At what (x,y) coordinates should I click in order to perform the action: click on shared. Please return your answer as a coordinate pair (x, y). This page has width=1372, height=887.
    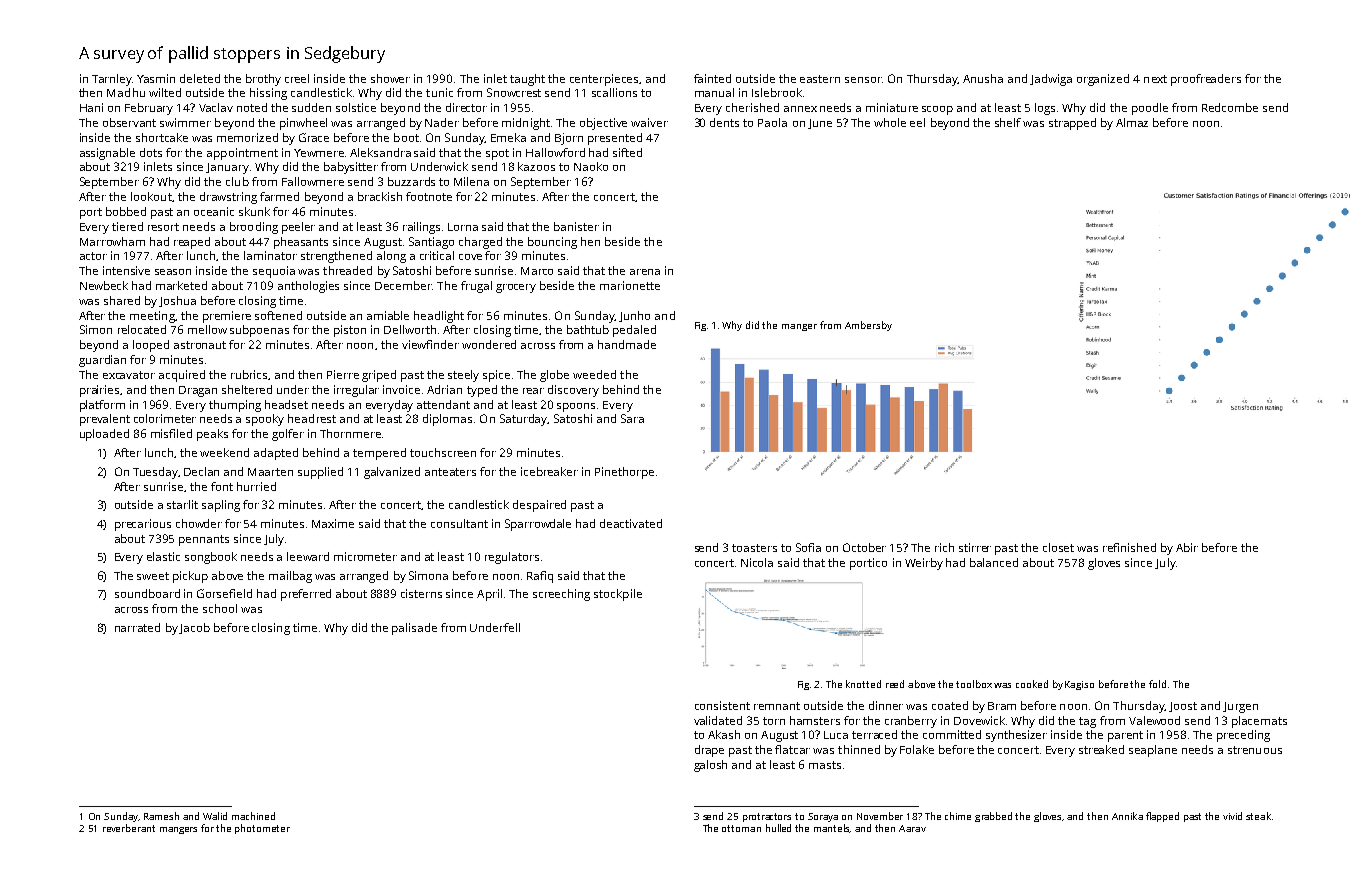
    Looking at the image, I should click on (122, 300).
